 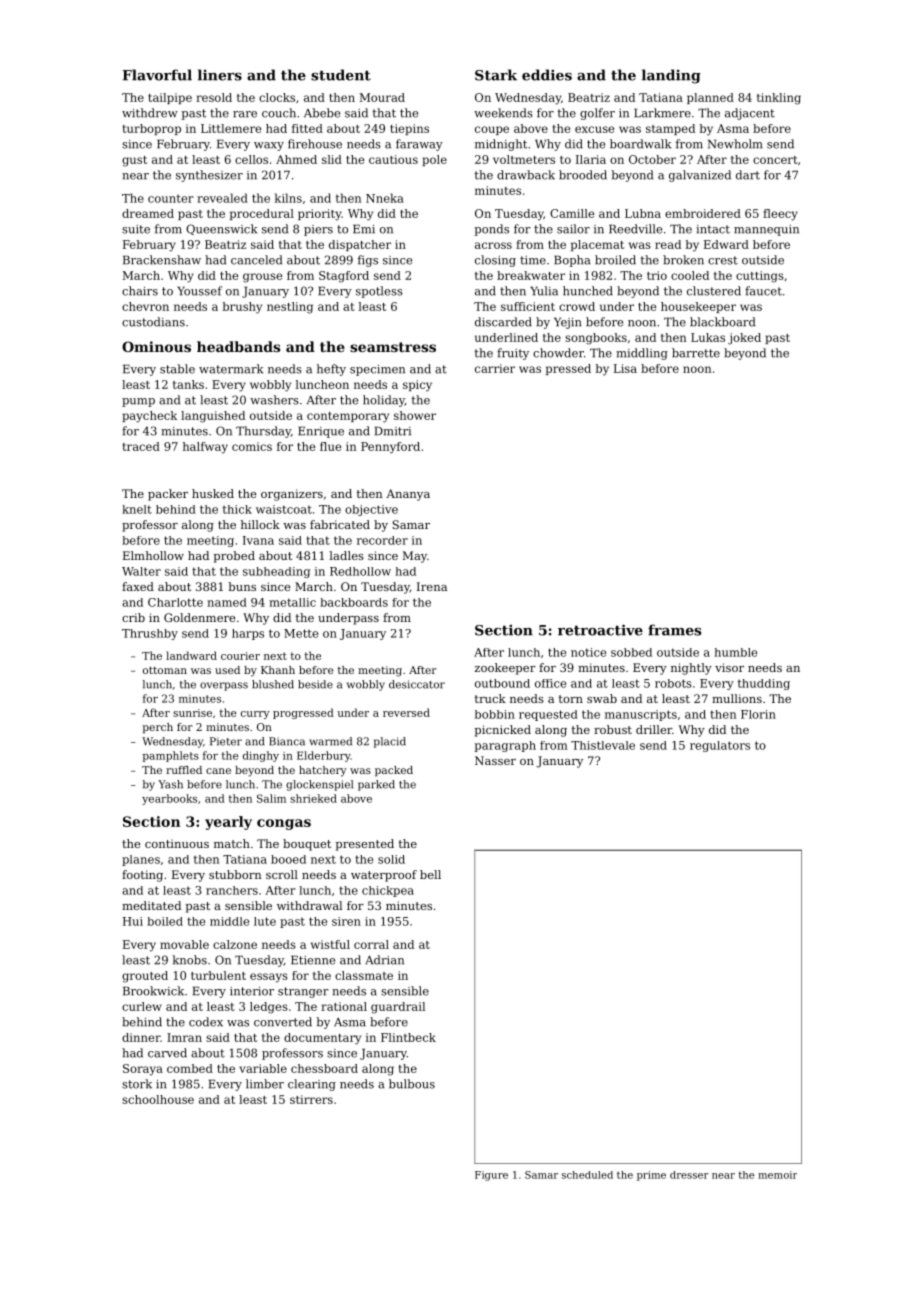 I want to click on landing, so click(x=671, y=76).
